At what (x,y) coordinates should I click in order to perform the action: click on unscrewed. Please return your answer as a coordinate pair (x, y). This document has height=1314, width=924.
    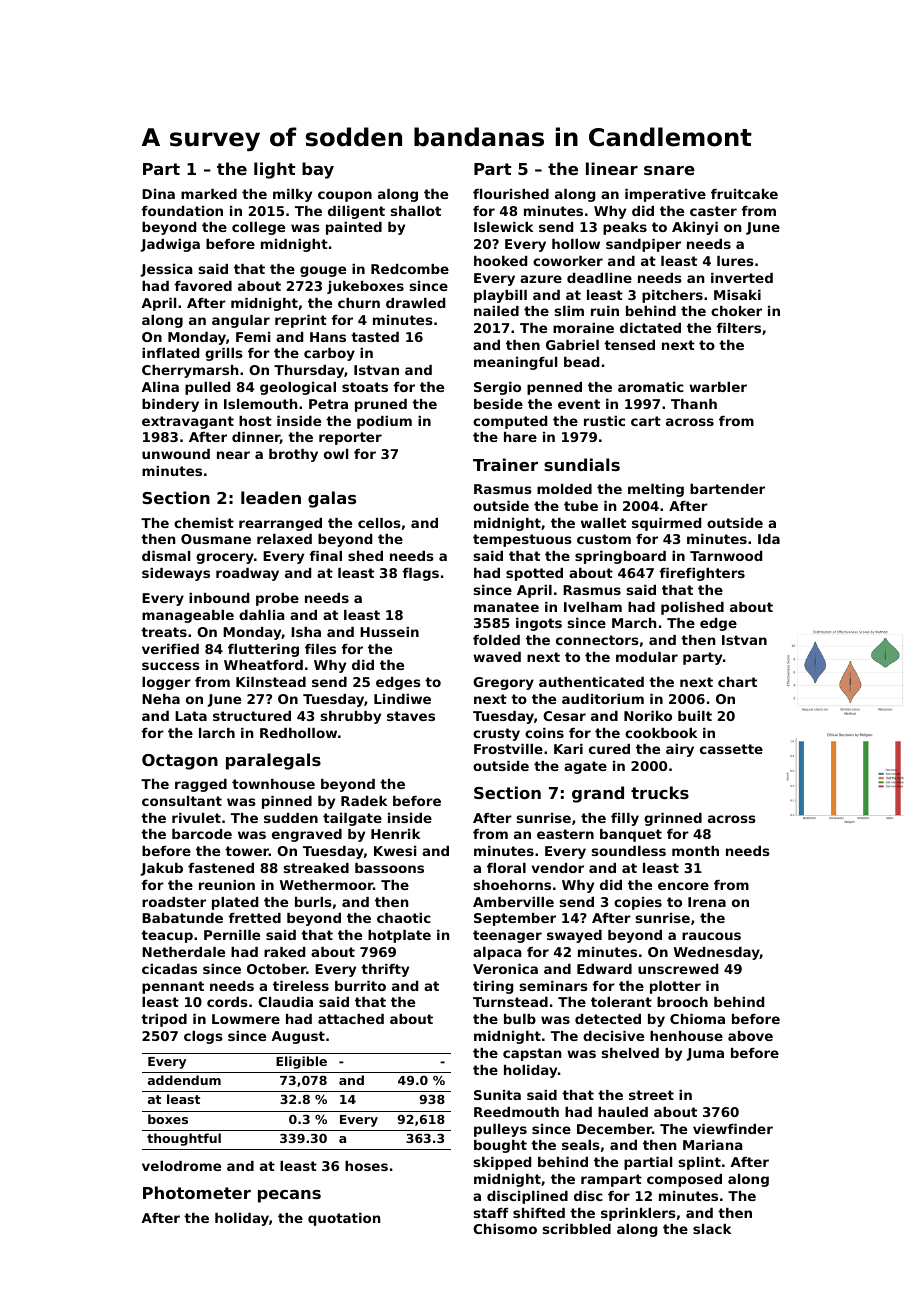
    Looking at the image, I should click on (678, 969).
